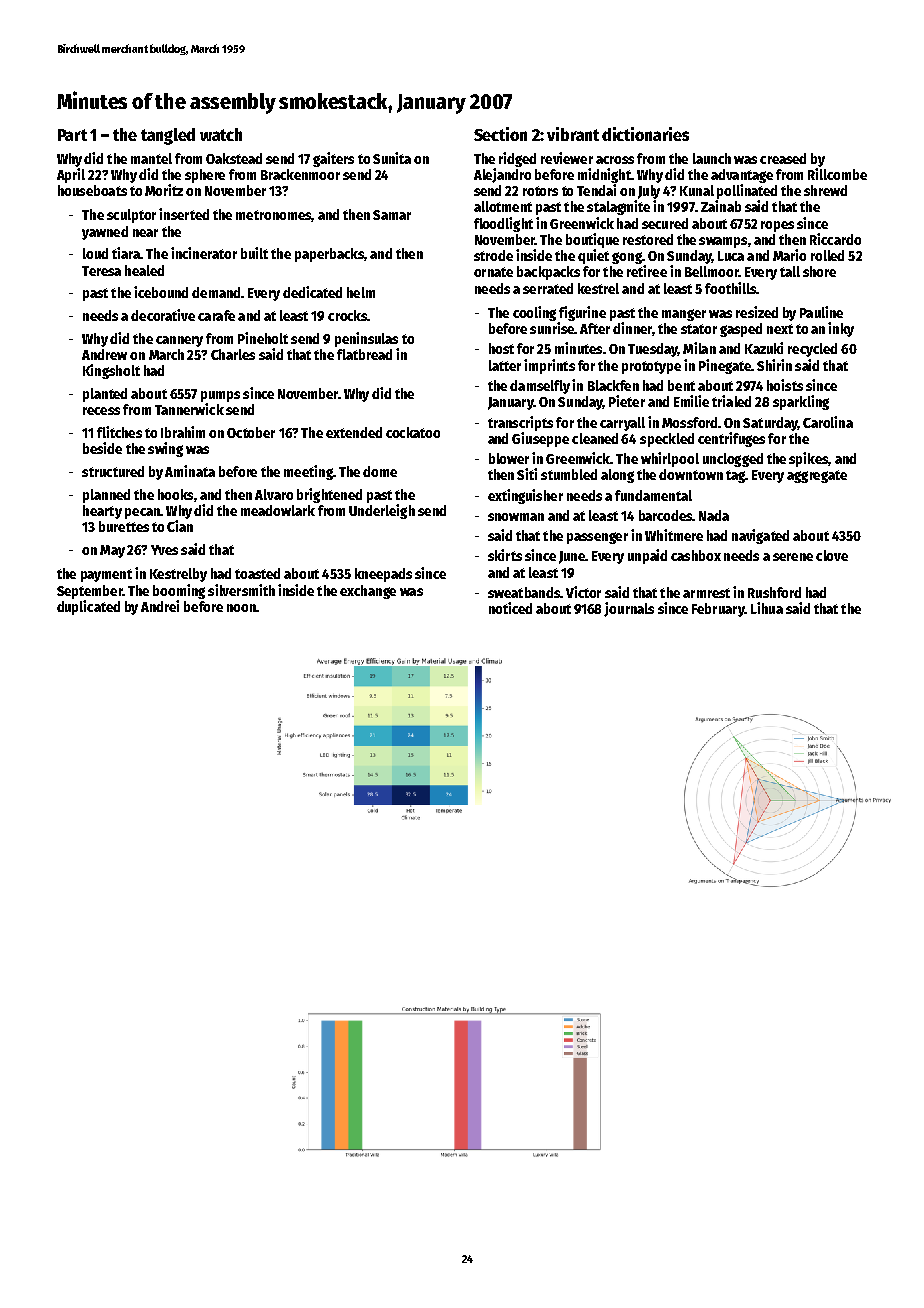 This screenshot has height=1308, width=924. Describe the element at coordinates (500, 134) in the screenshot. I see `Section` at that location.
